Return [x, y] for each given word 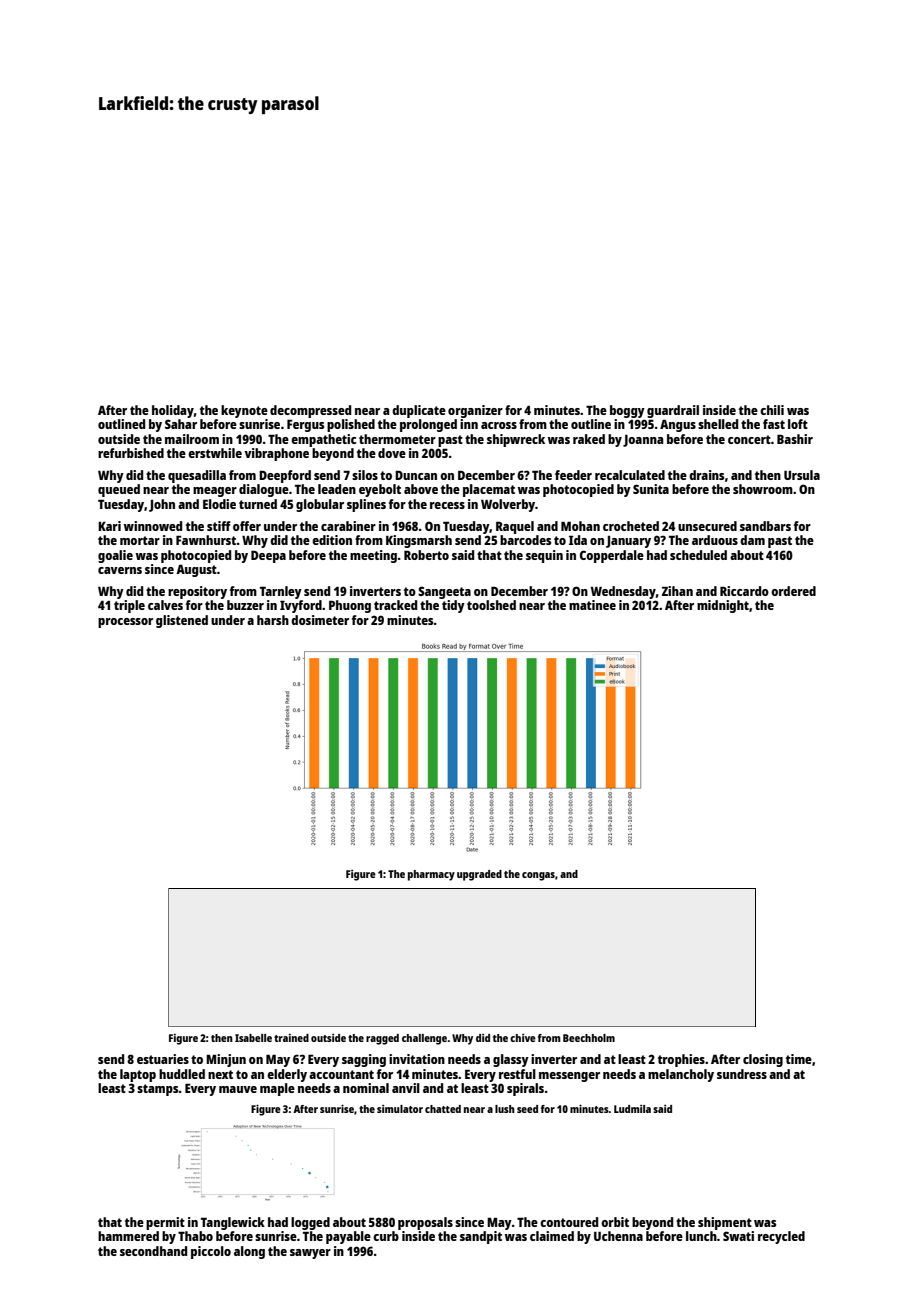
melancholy [681, 1075]
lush [505, 1109]
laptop [138, 1075]
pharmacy [431, 875]
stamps [158, 1090]
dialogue [264, 490]
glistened [182, 621]
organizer [475, 411]
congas [538, 876]
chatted [443, 1109]
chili [772, 410]
